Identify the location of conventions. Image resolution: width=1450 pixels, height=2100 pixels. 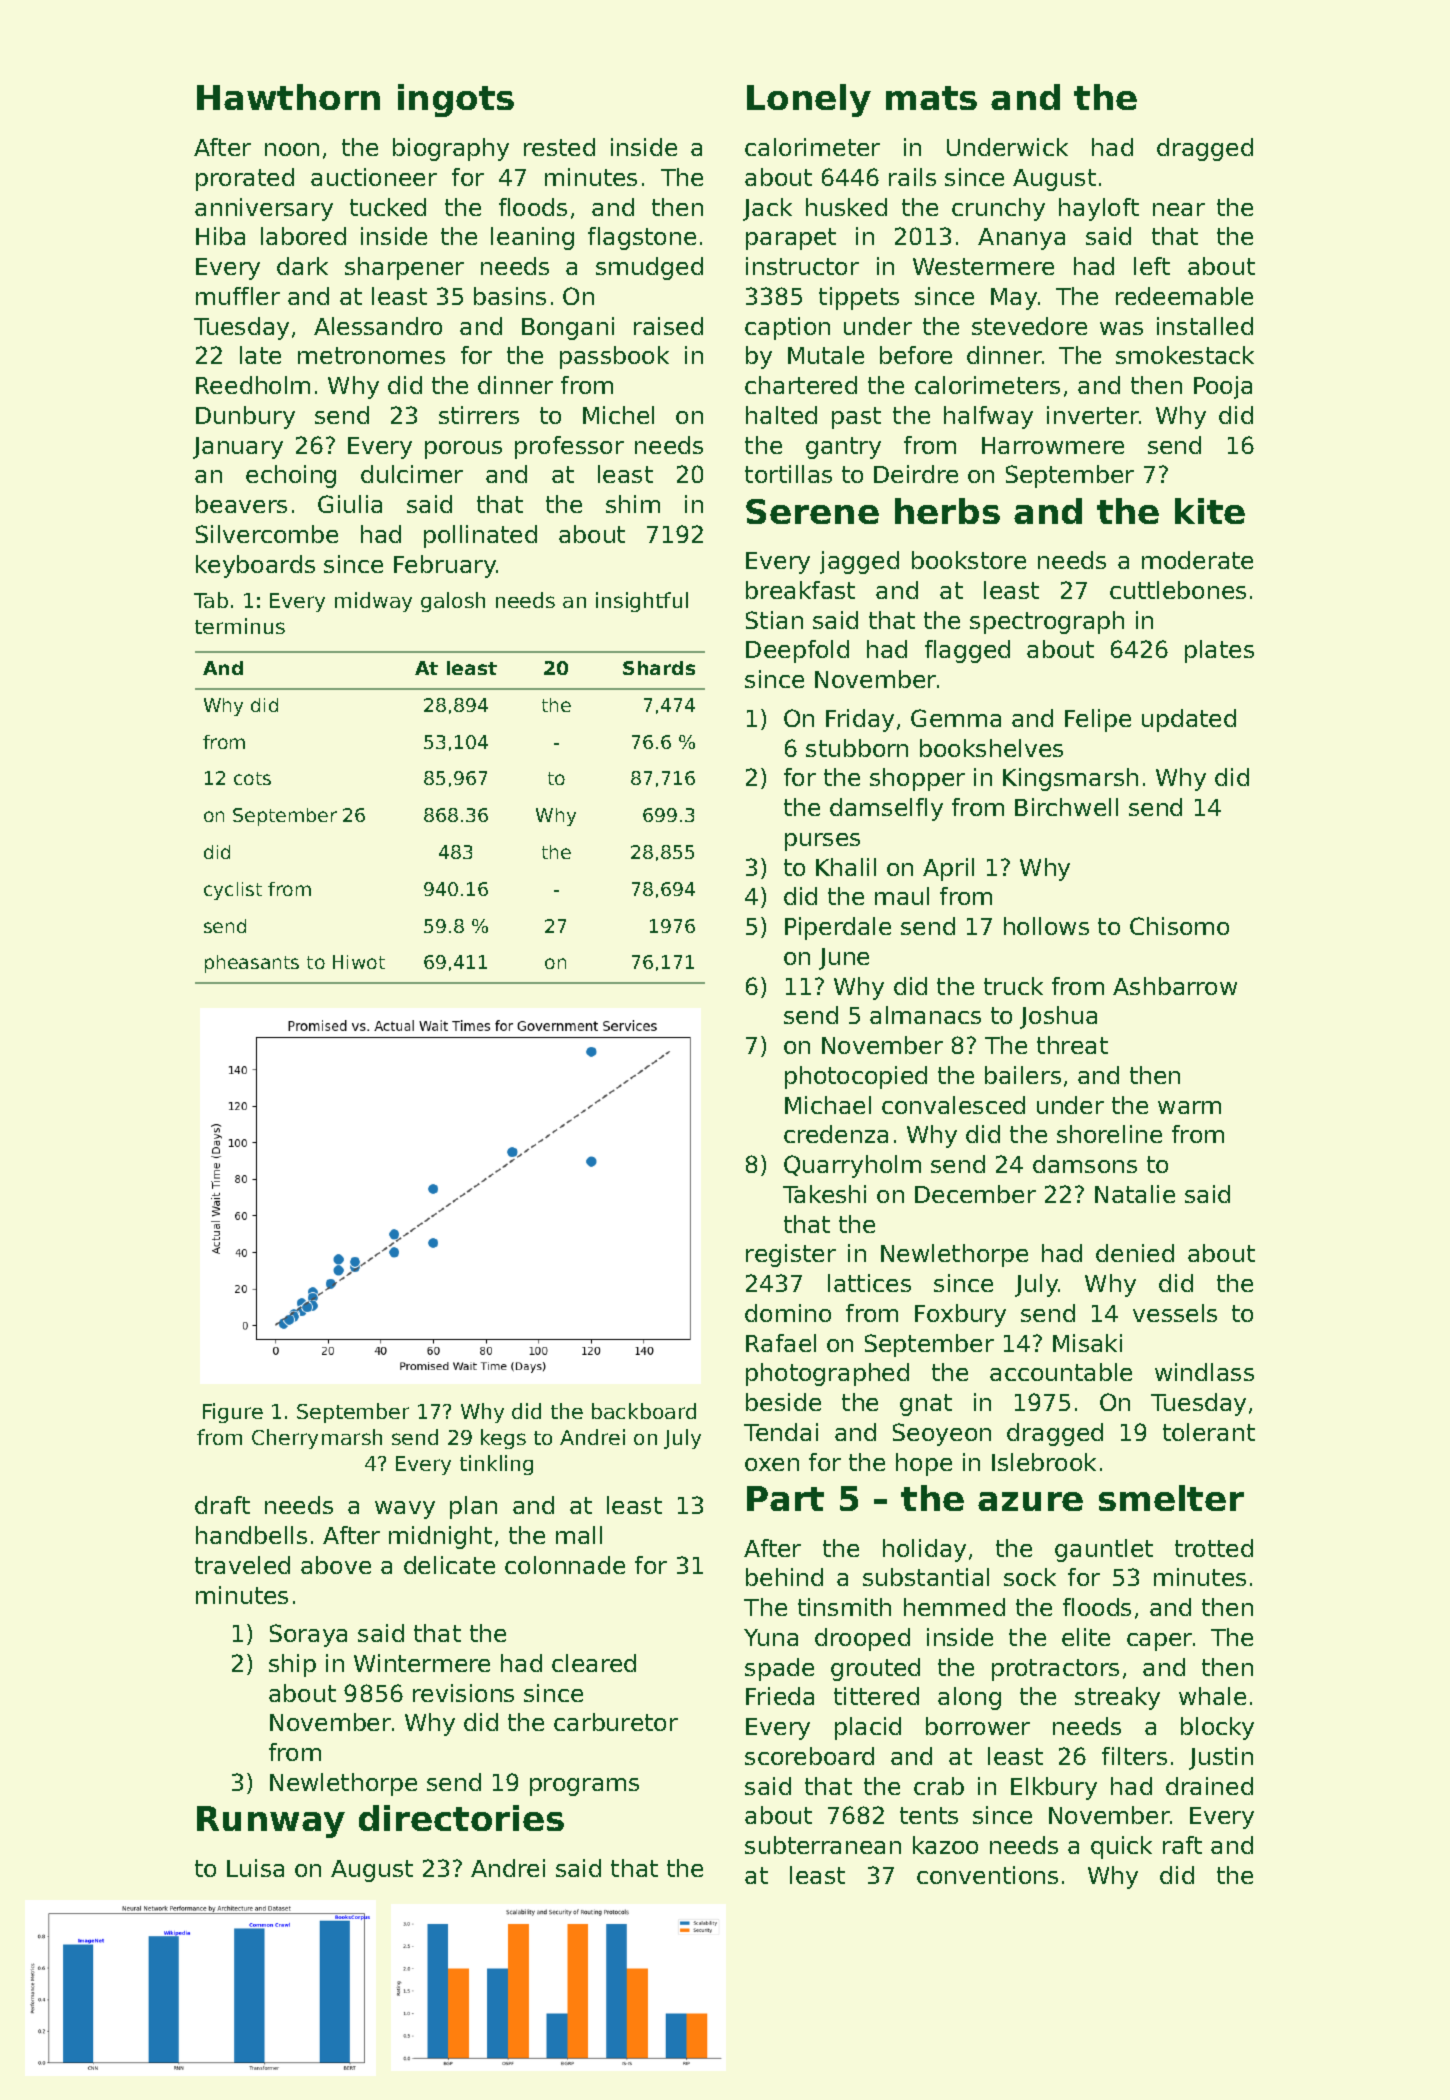
(987, 1875).
